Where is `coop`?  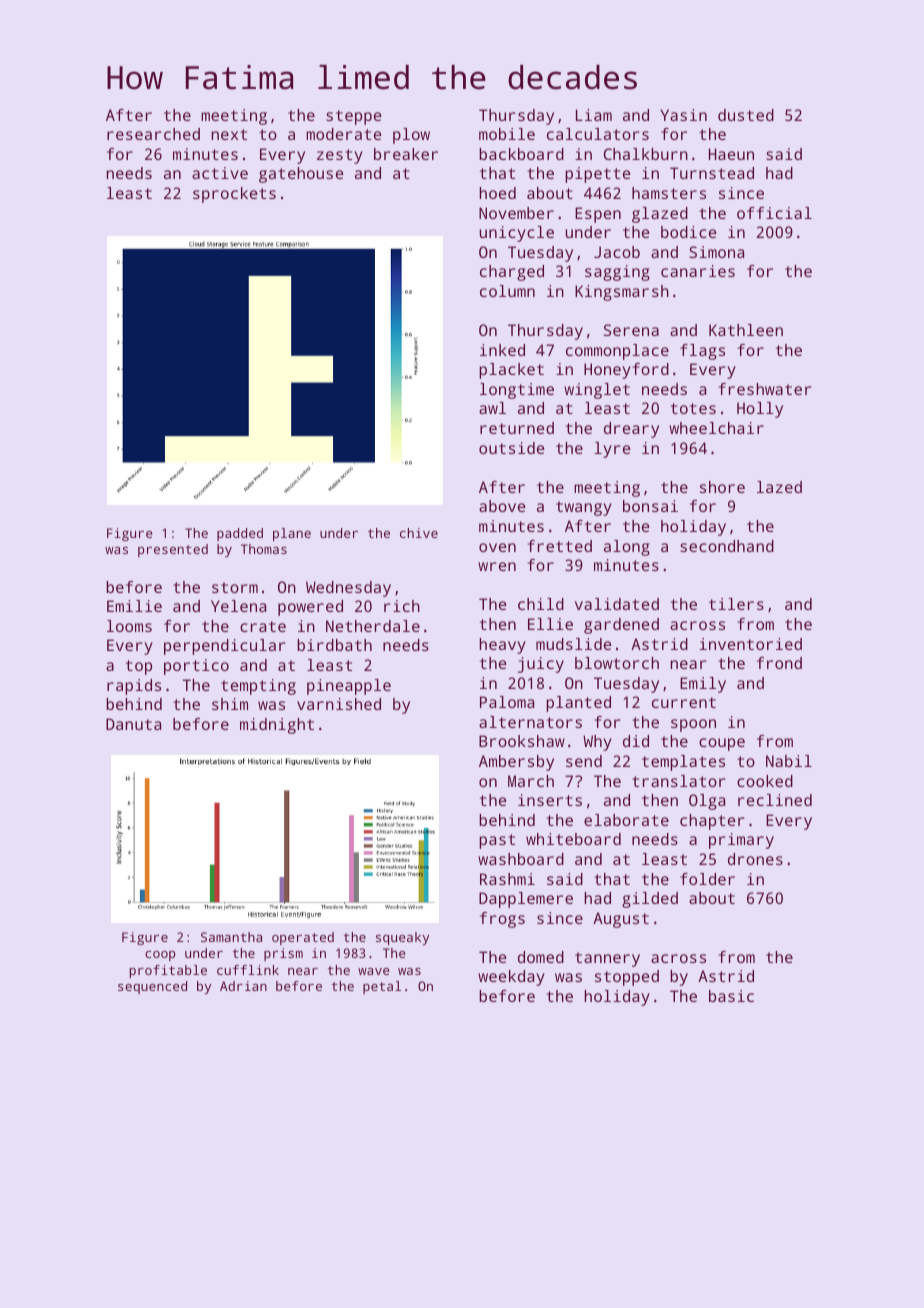
coop is located at coordinates (160, 956).
